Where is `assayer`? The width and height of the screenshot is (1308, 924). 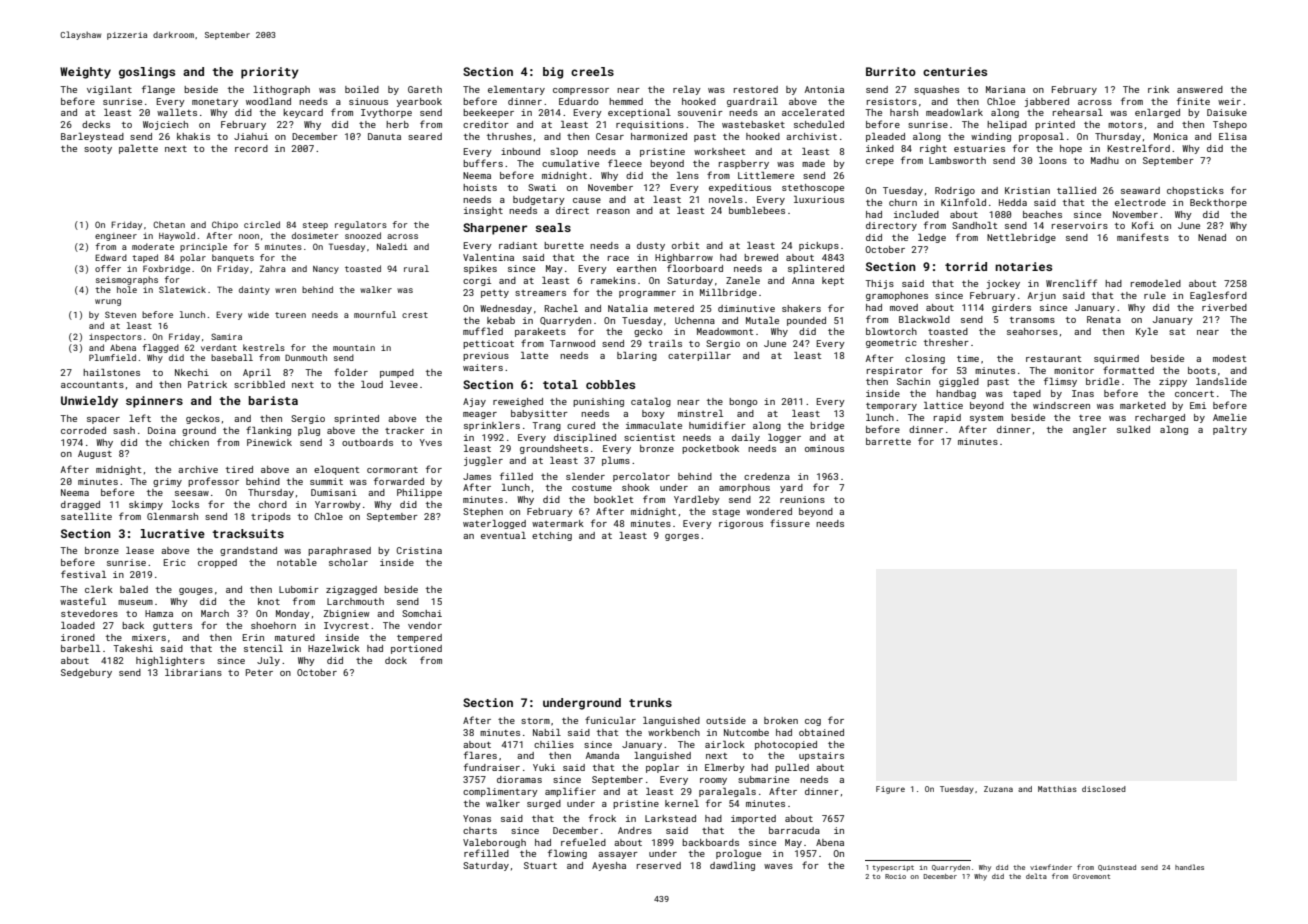
assayer is located at coordinates (618, 855).
